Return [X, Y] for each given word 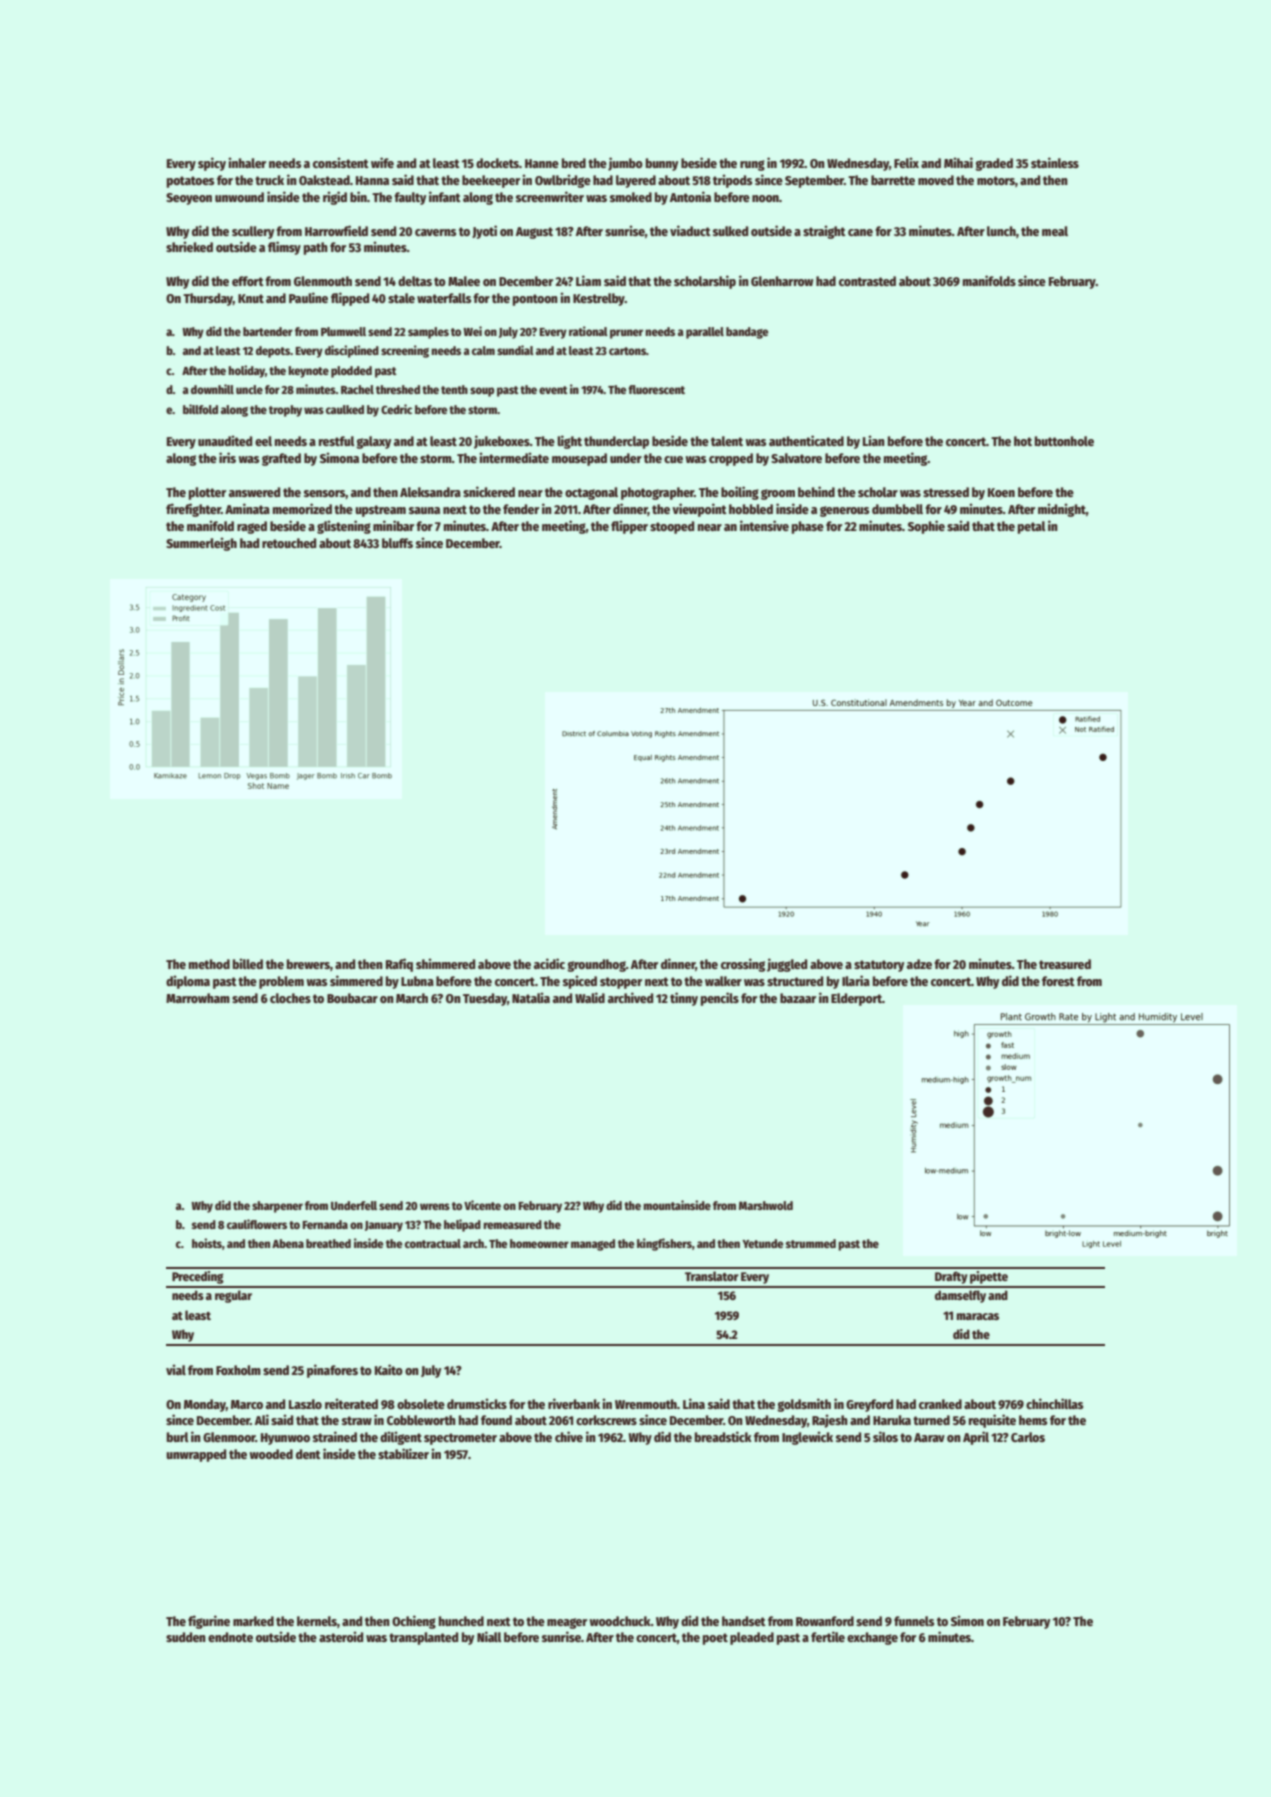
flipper [629, 527]
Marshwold [766, 1205]
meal [1055, 231]
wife [382, 162]
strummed [811, 1243]
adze [919, 964]
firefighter [193, 510]
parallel [705, 333]
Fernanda [325, 1224]
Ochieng [414, 1622]
